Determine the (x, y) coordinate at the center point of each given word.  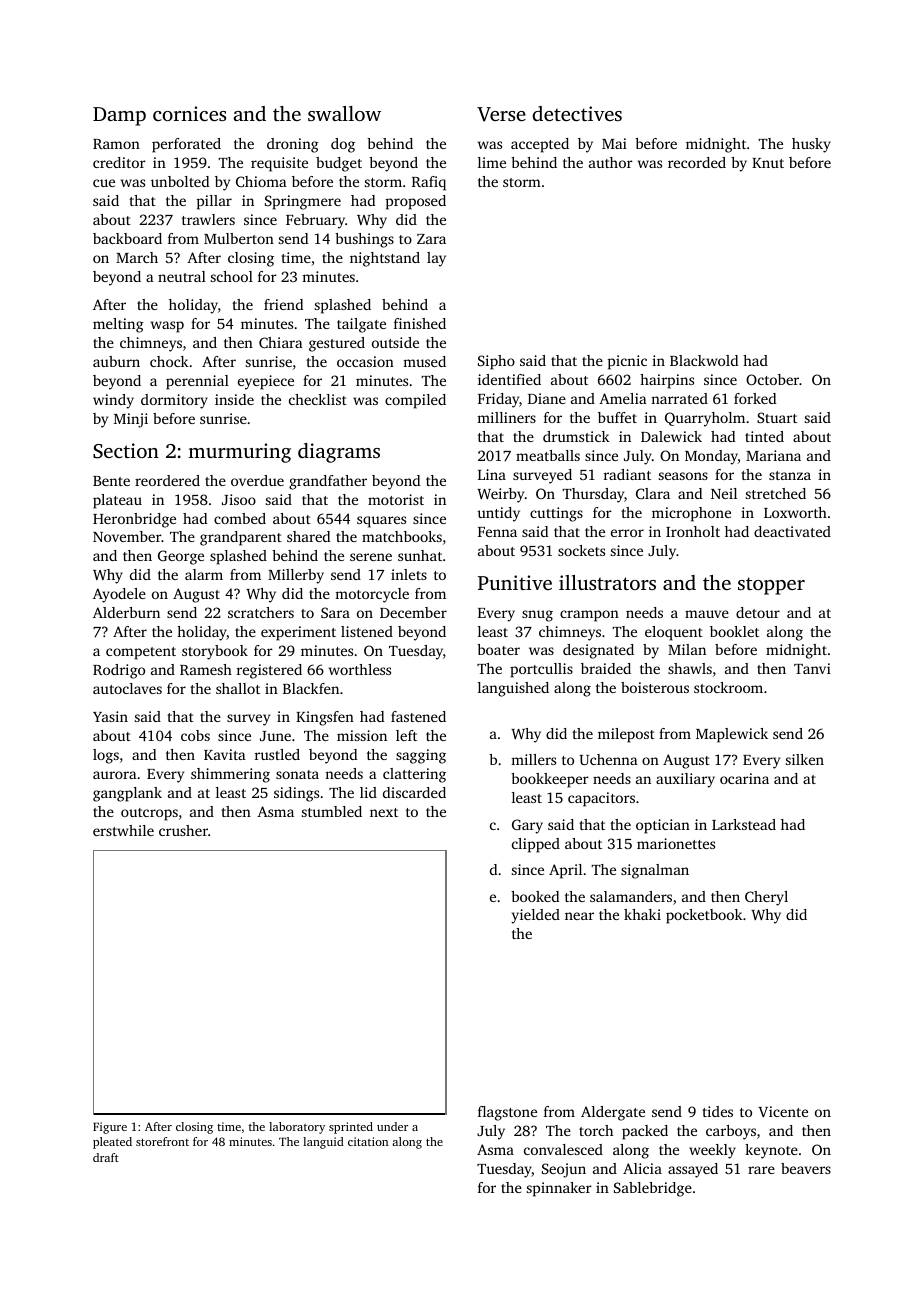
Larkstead (744, 824)
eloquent (674, 633)
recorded (697, 162)
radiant (627, 474)
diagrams (339, 453)
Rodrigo (119, 671)
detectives (577, 113)
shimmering (230, 775)
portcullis (541, 670)
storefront (162, 1141)
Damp (119, 116)
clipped (536, 845)
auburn (116, 361)
